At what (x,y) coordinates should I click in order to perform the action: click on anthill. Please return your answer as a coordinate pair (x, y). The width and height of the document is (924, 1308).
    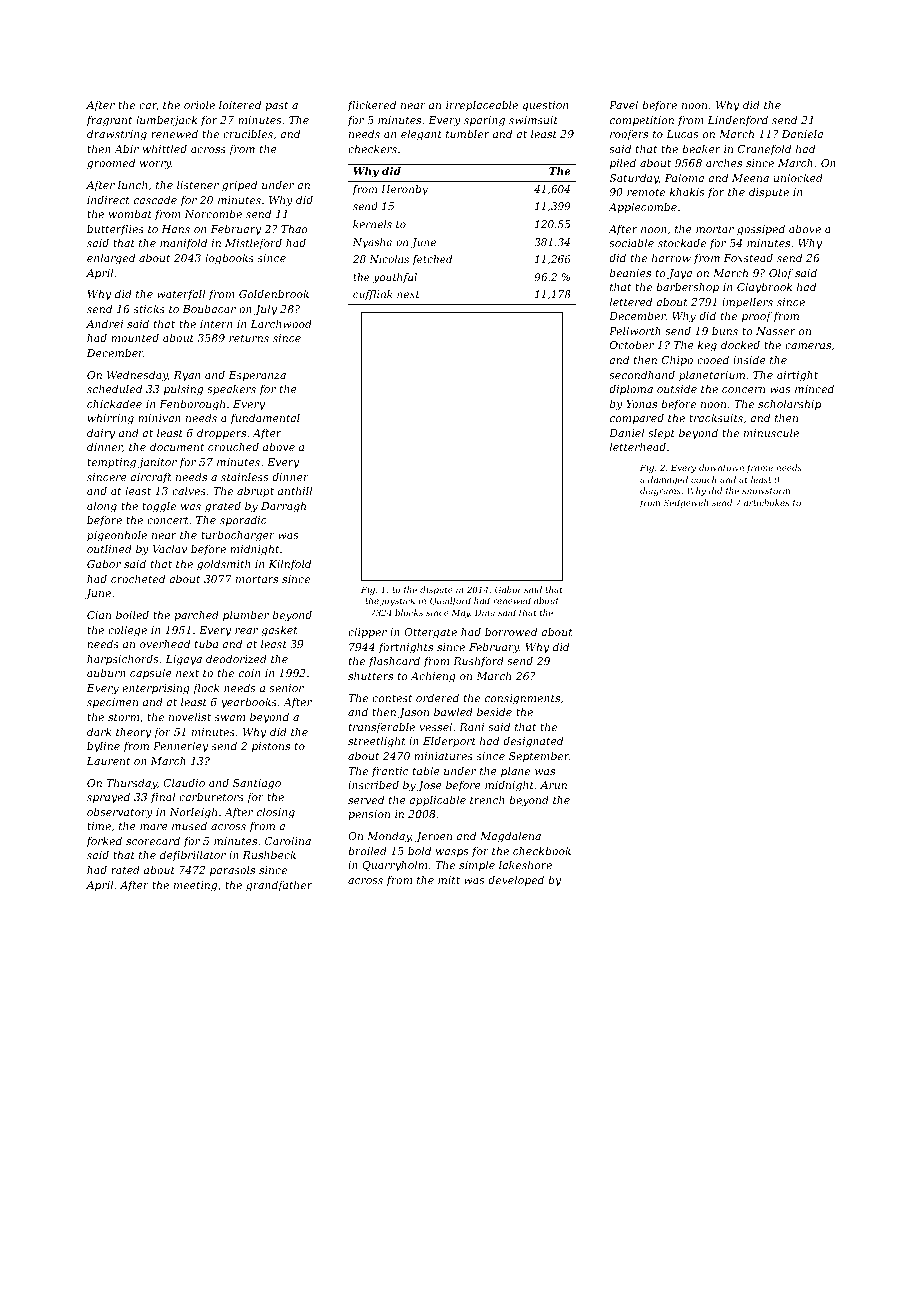
    Looking at the image, I should click on (295, 490).
